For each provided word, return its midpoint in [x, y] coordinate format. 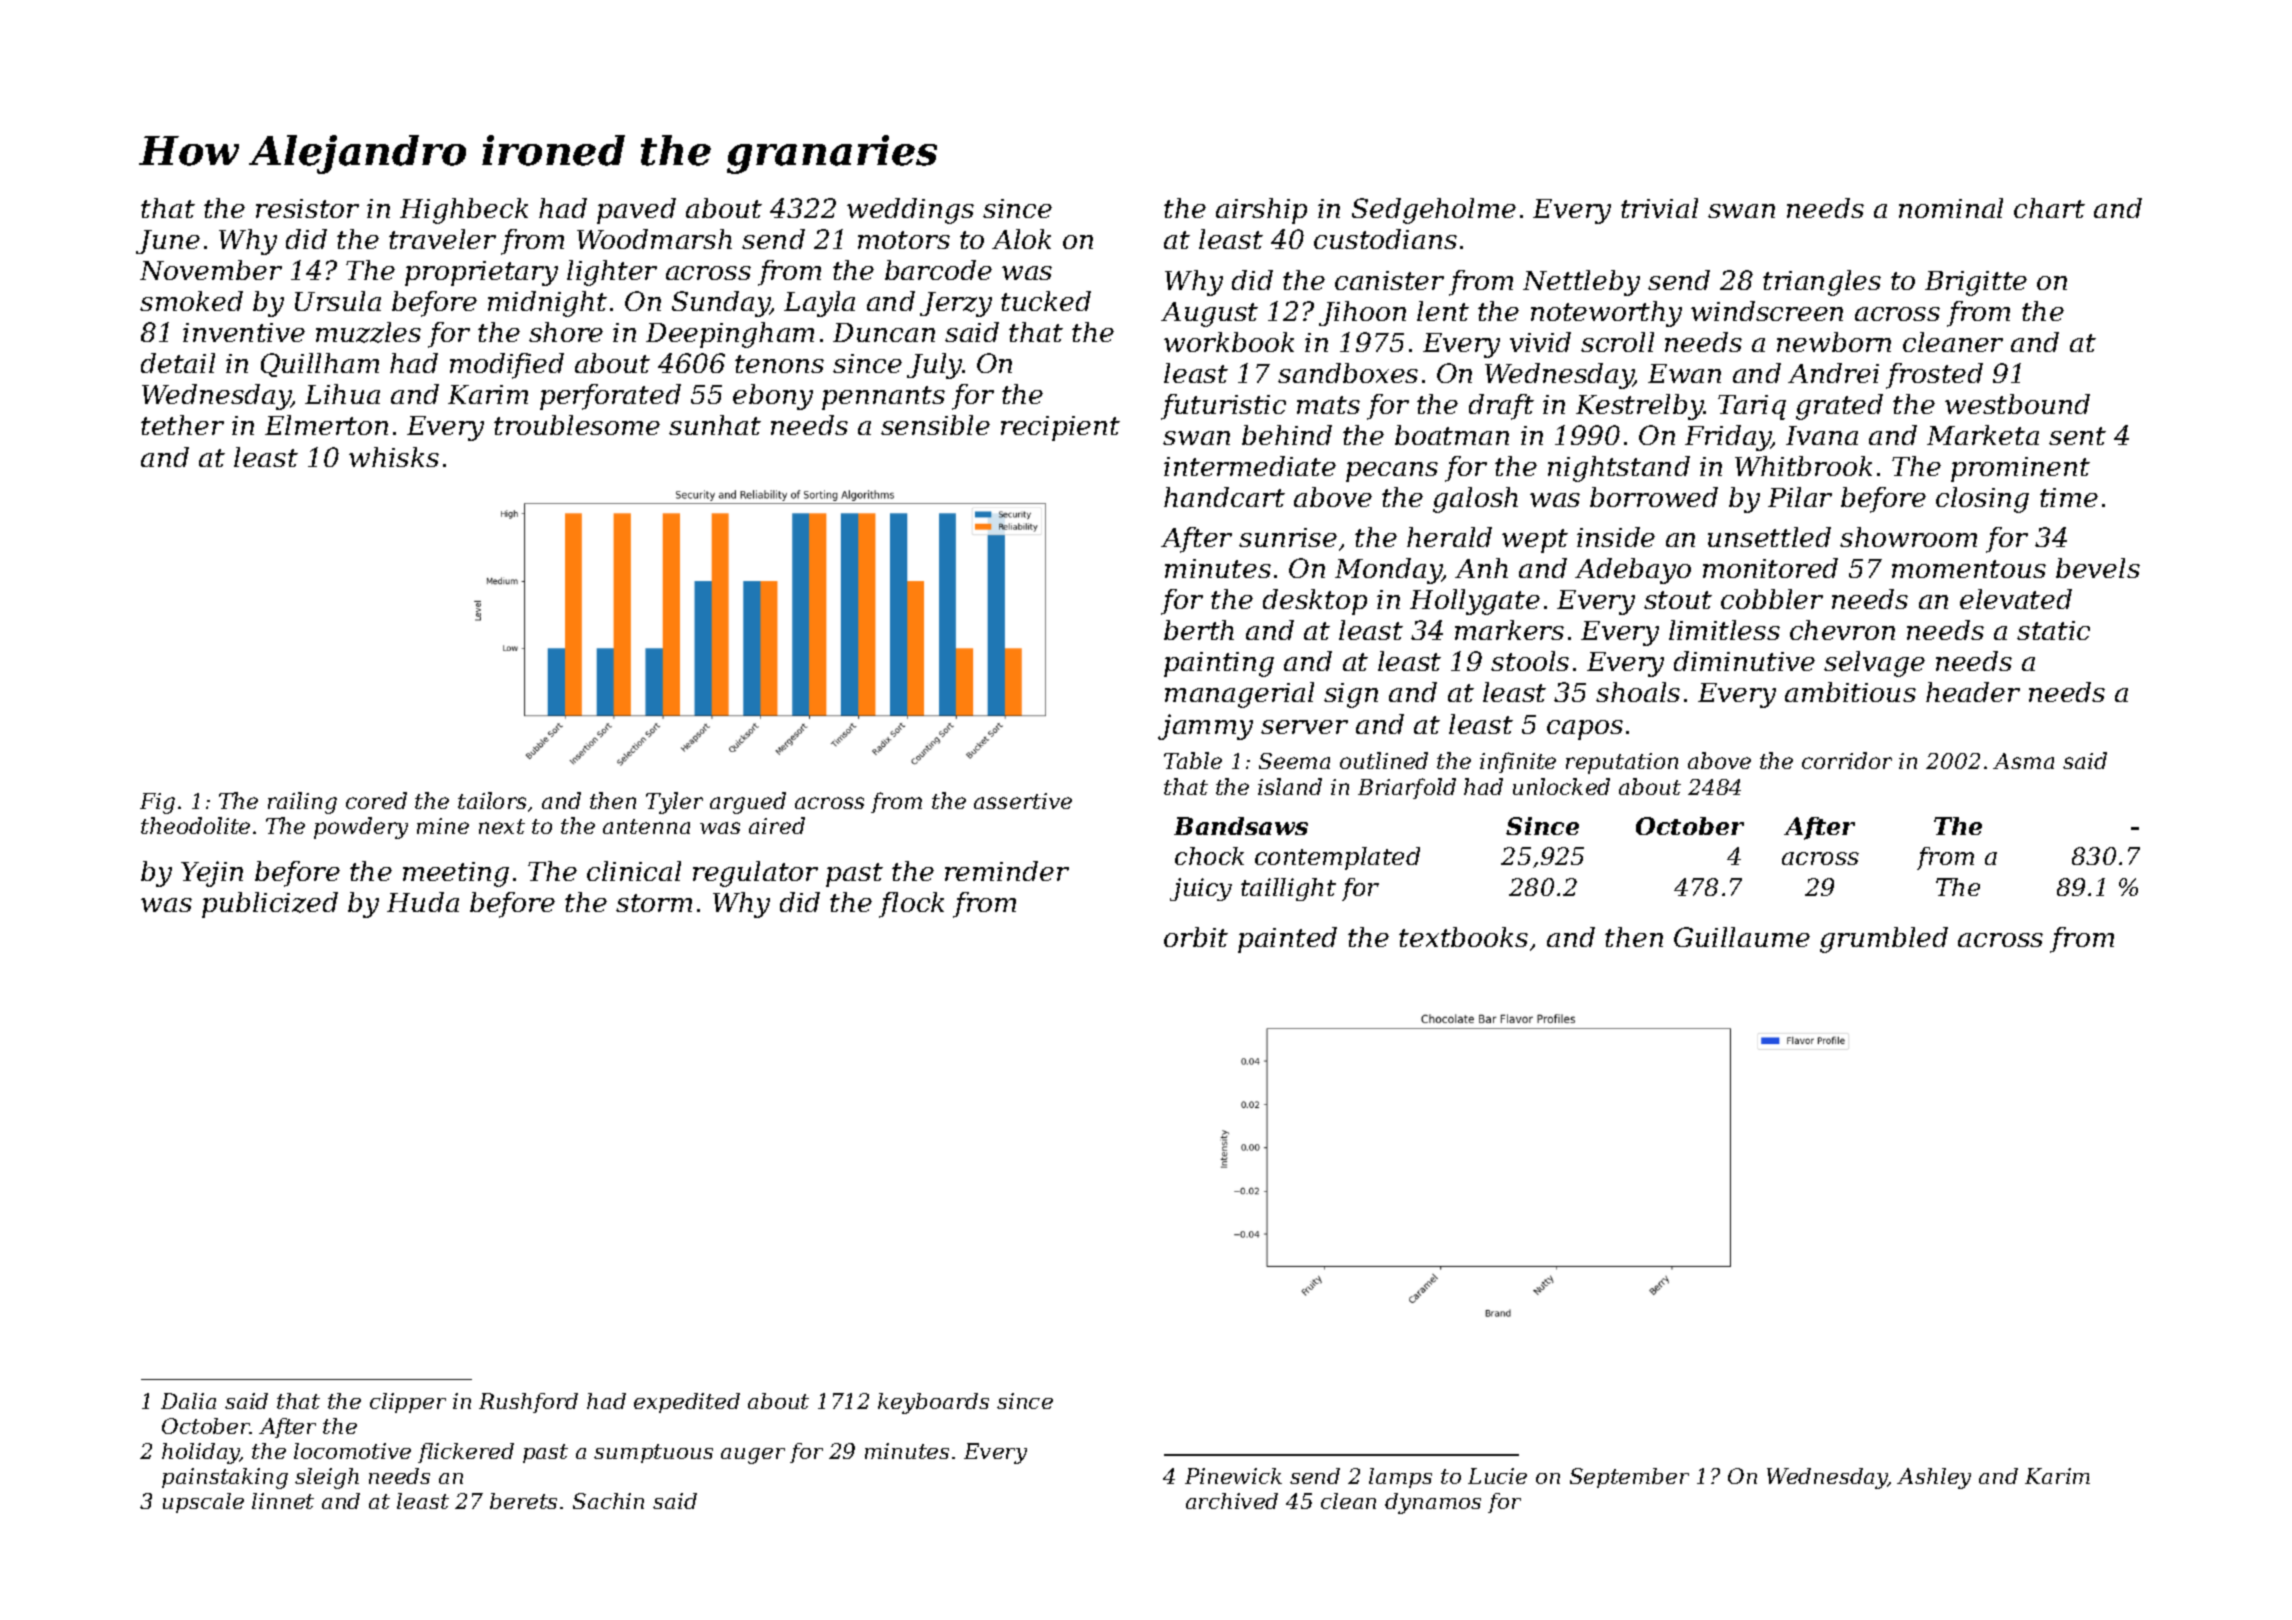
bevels [2098, 568]
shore [566, 332]
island [1290, 786]
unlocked [1561, 786]
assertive [1023, 801]
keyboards [933, 1403]
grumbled [1884, 940]
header [1973, 692]
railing [302, 803]
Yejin [212, 874]
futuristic [1223, 407]
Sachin [608, 1501]
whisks [394, 457]
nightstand [1619, 469]
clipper [408, 1403]
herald [1449, 537]
